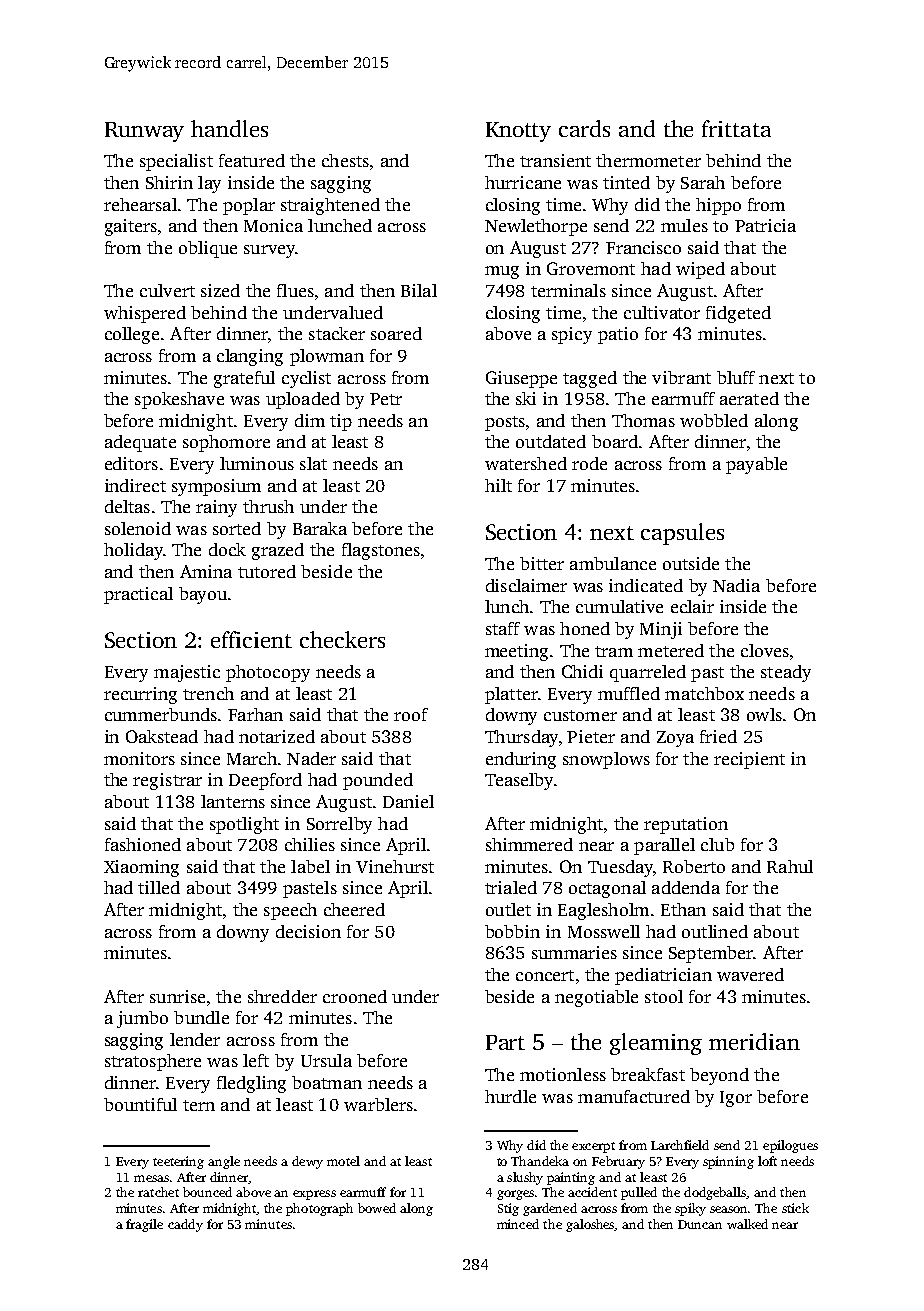 The width and height of the screenshot is (924, 1311). Describe the element at coordinates (614, 651) in the screenshot. I see `tram` at that location.
